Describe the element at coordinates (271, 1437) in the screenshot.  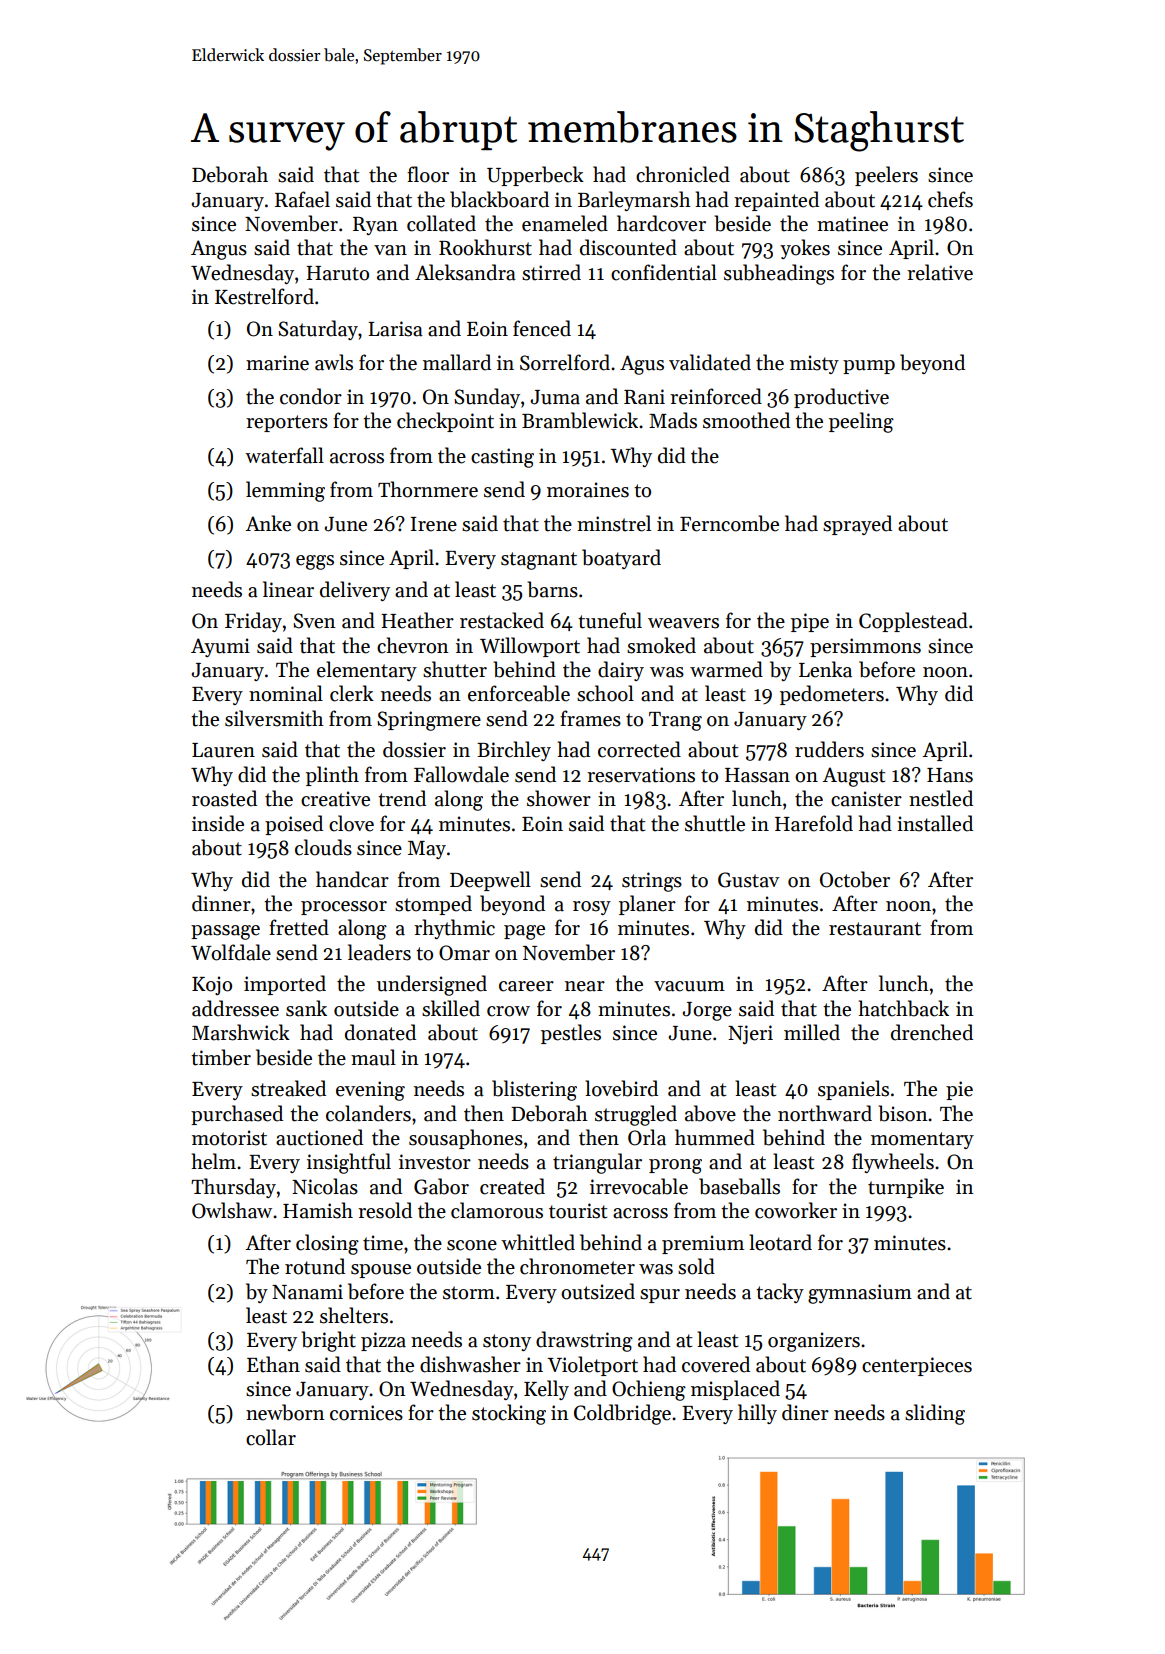
I see `collar` at that location.
